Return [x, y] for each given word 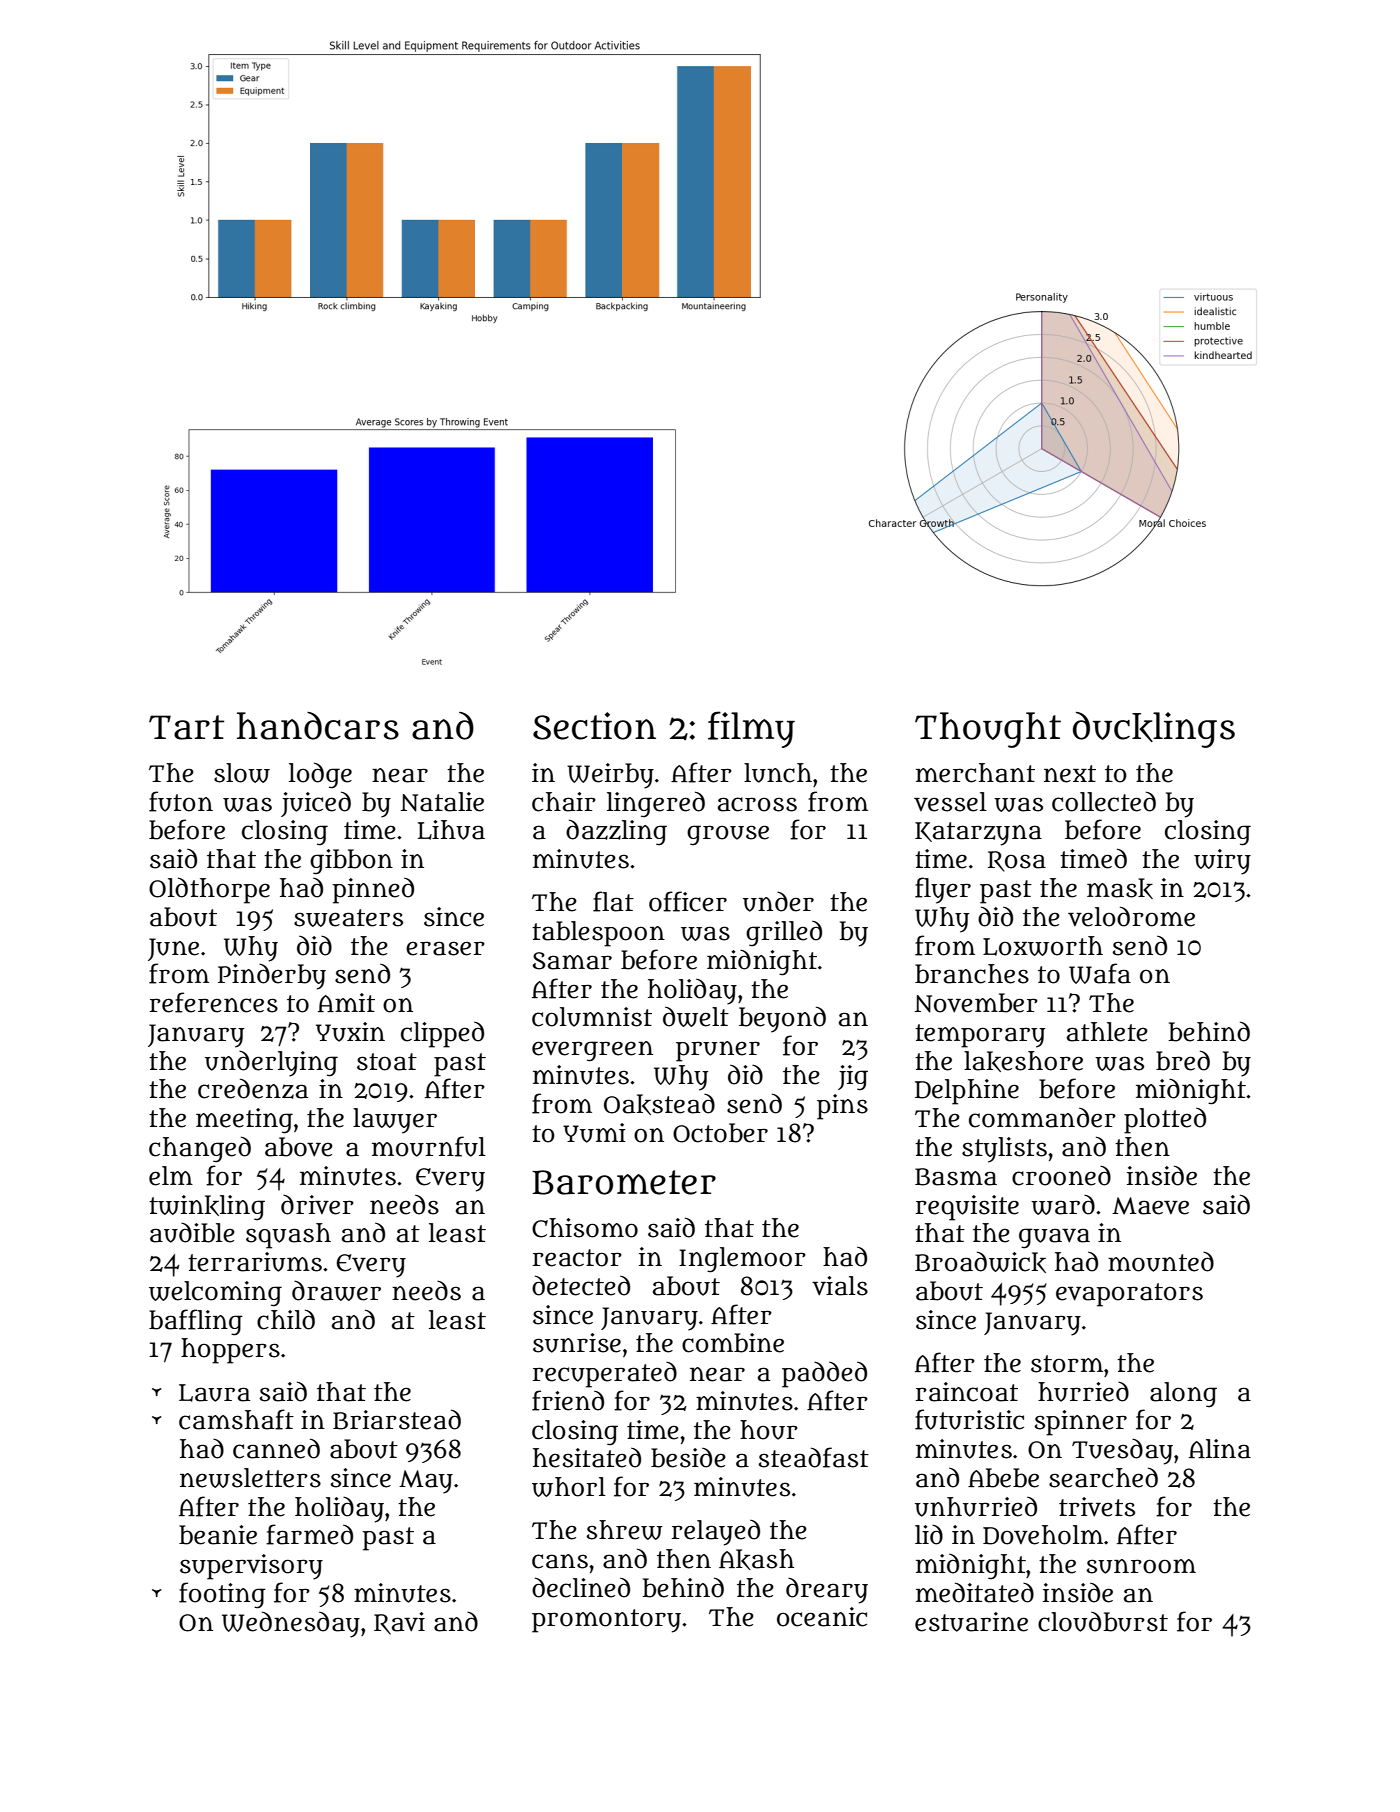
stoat [387, 1062]
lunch [778, 773]
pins [842, 1107]
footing [222, 1595]
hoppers [230, 1351]
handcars [318, 726]
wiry [1222, 862]
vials [840, 1286]
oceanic [822, 1617]
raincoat [967, 1392]
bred [1183, 1060]
